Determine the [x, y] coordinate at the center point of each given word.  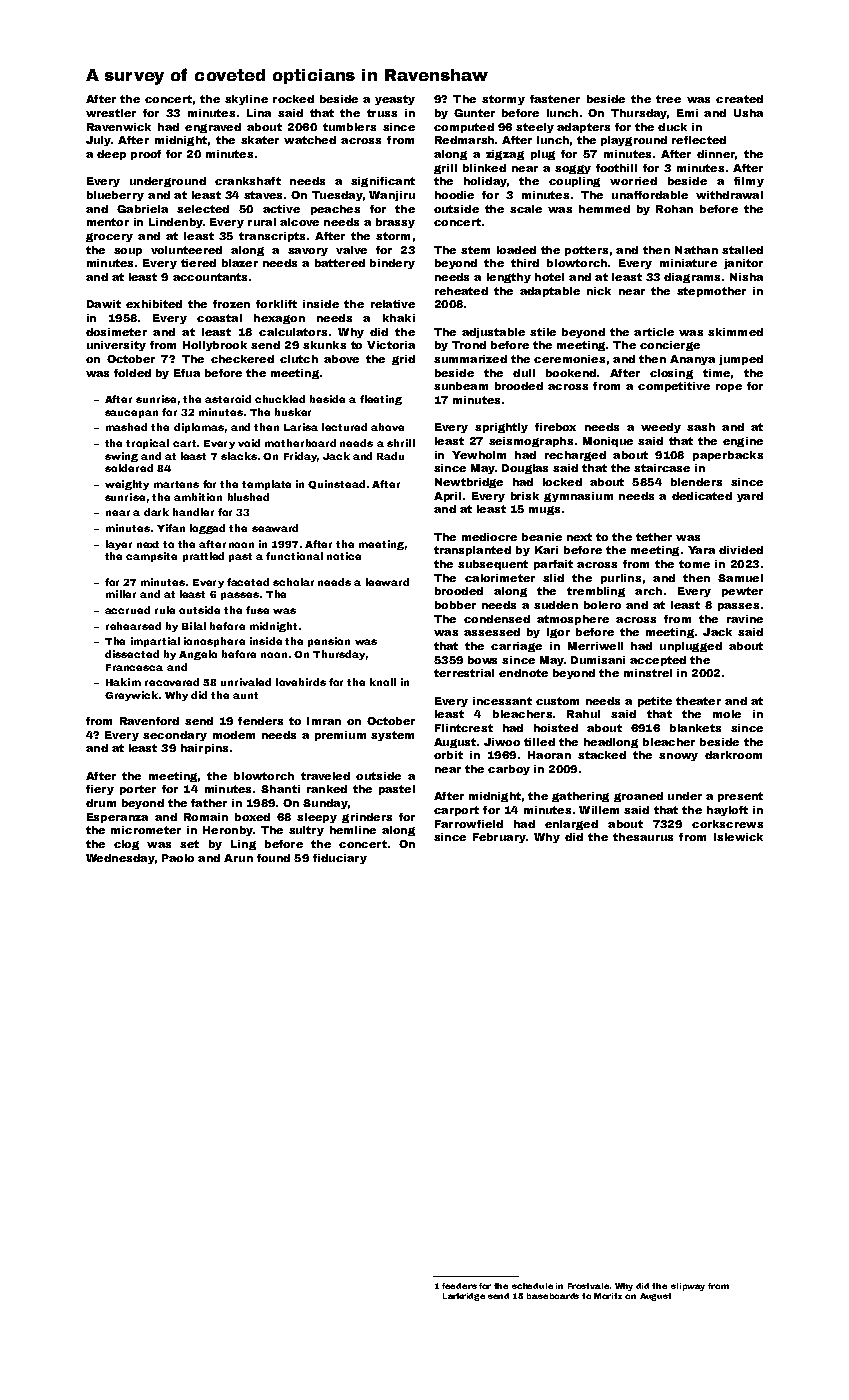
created [739, 99]
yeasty [395, 100]
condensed [497, 619]
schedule [532, 1286]
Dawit [104, 304]
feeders [459, 1286]
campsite [151, 557]
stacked [602, 755]
